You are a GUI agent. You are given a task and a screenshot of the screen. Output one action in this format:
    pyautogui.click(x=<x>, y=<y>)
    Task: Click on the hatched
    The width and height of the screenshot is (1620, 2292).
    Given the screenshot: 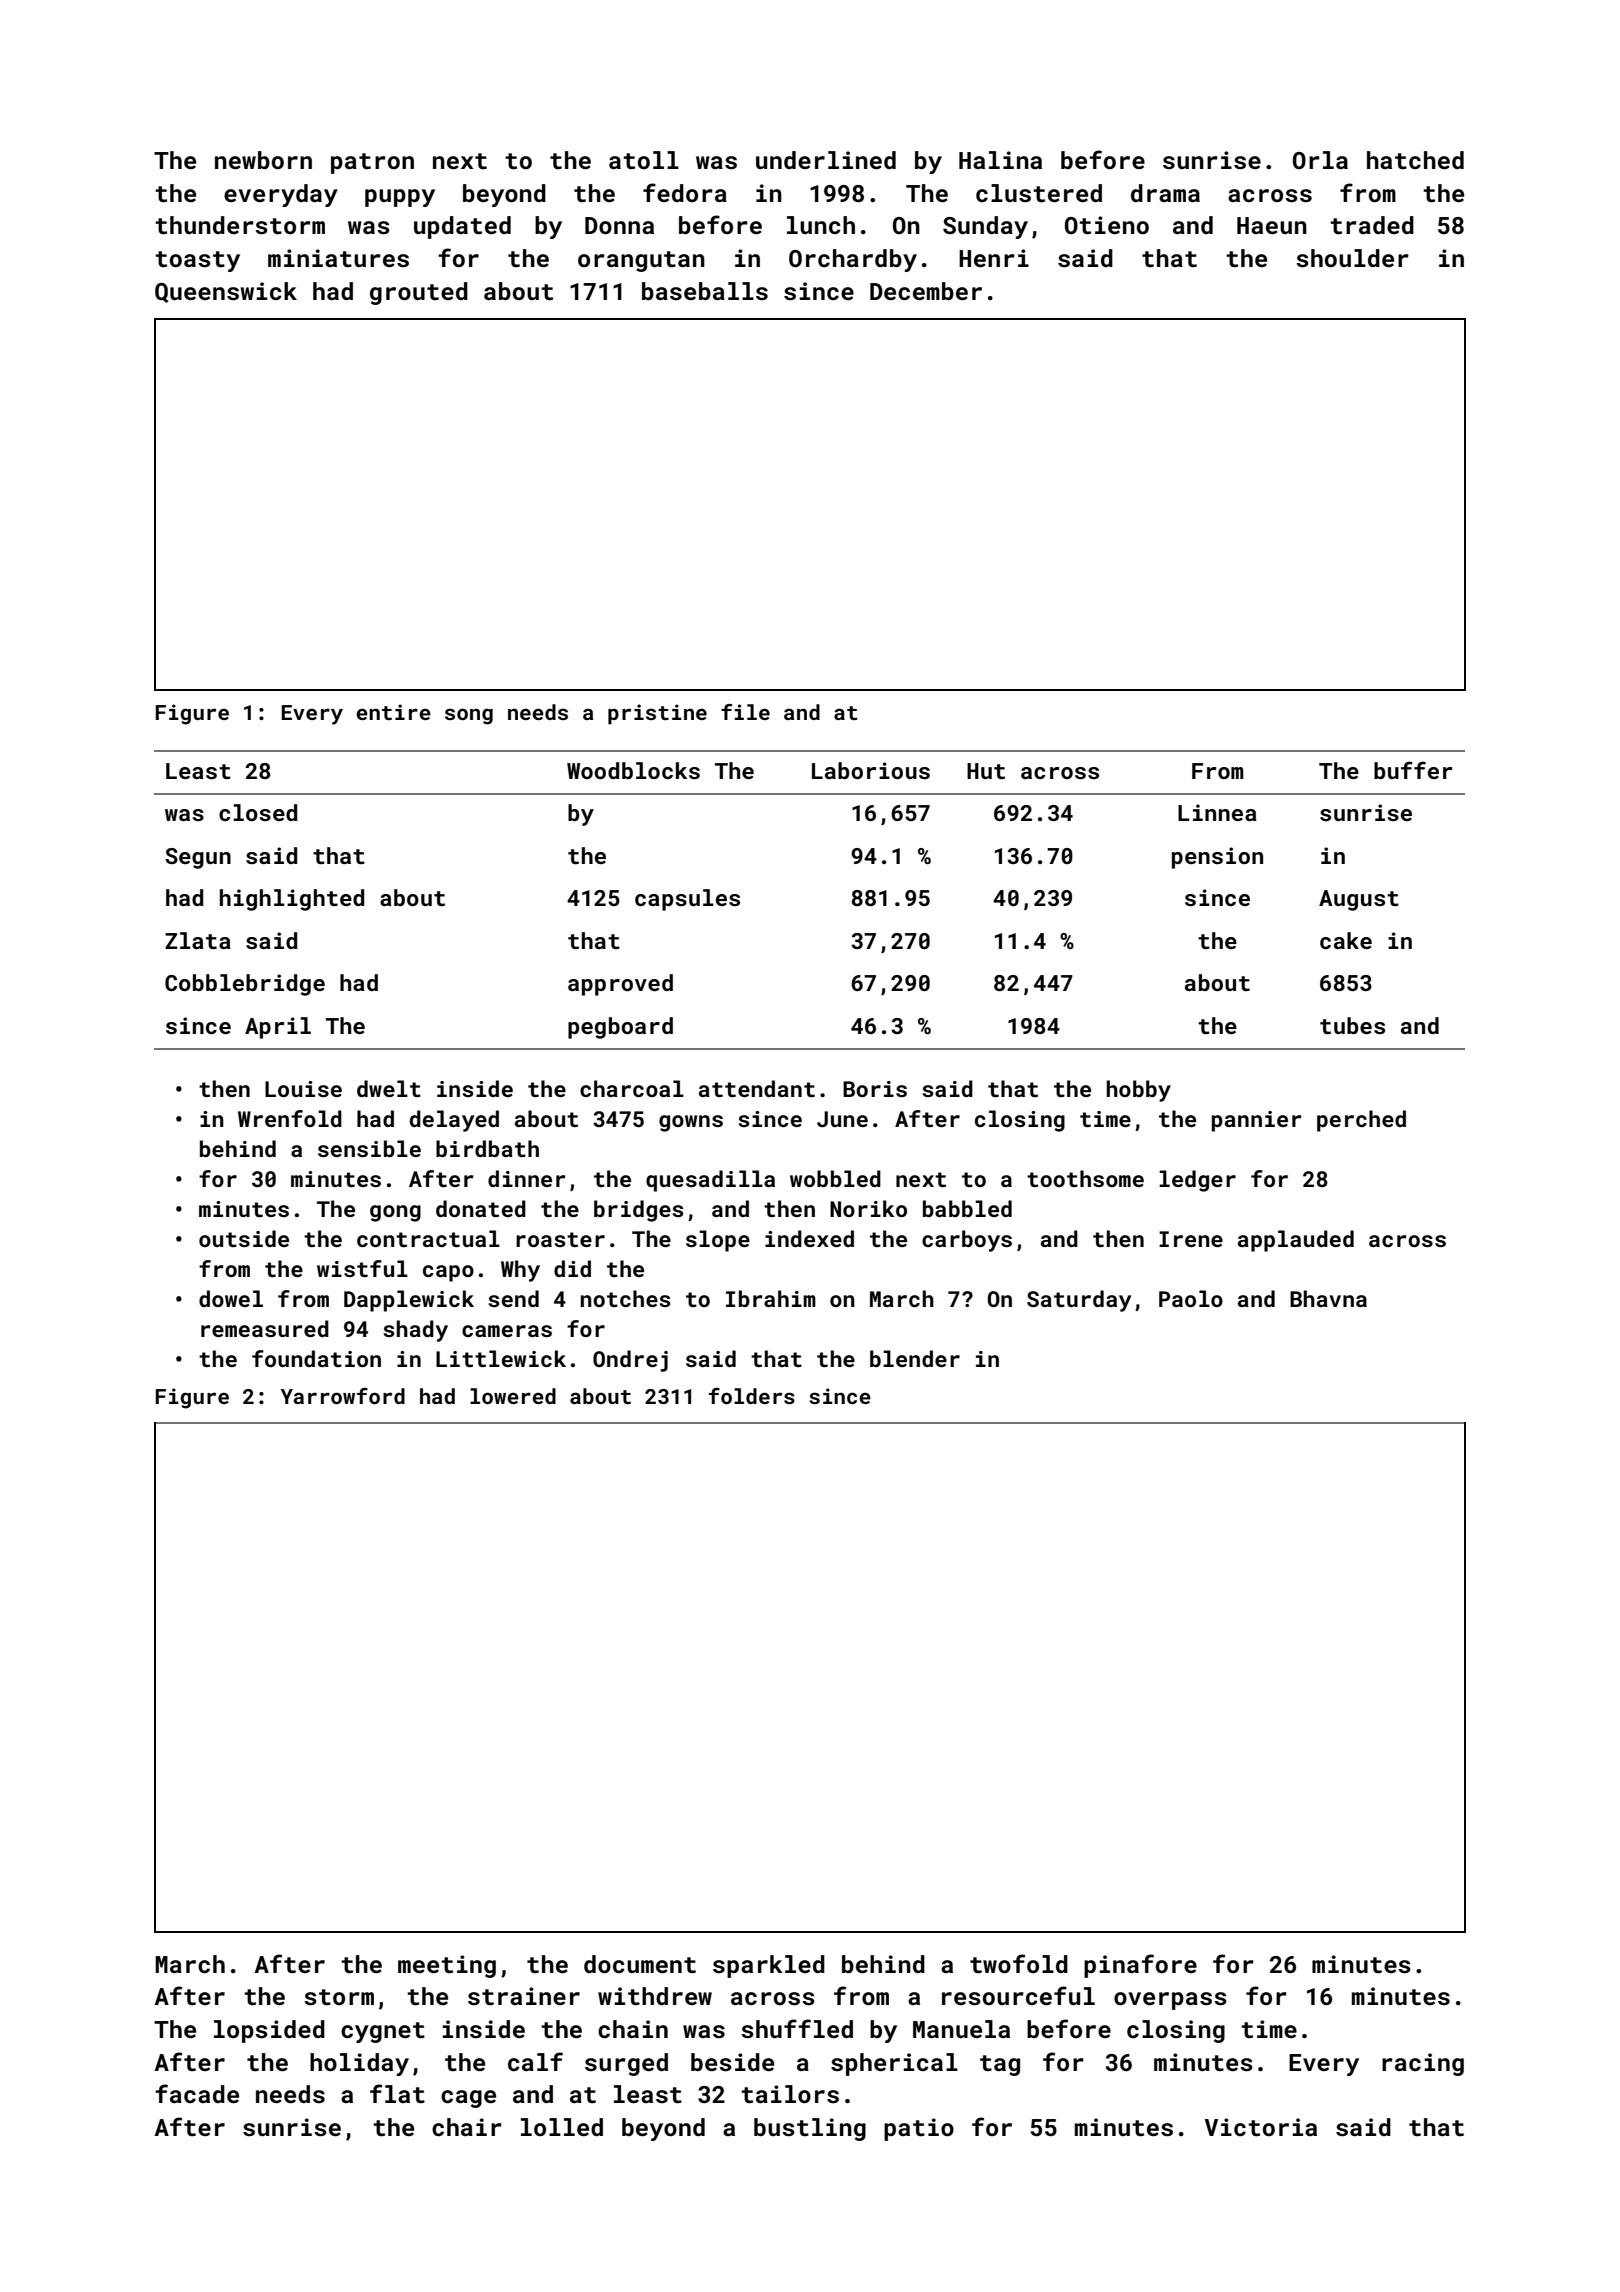 What is the action you would take?
    pyautogui.click(x=1415, y=160)
